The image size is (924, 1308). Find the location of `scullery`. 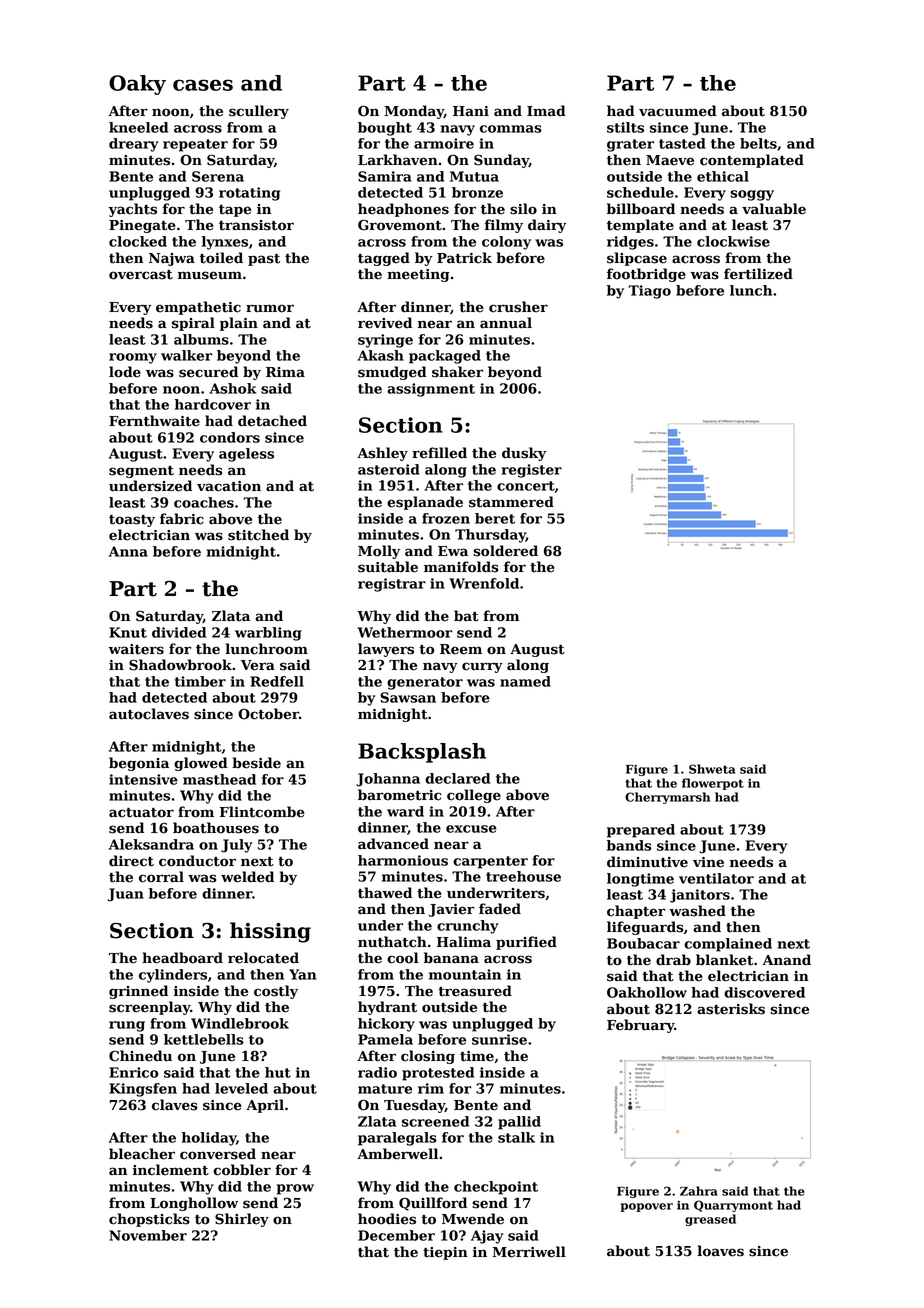

scullery is located at coordinates (259, 112).
